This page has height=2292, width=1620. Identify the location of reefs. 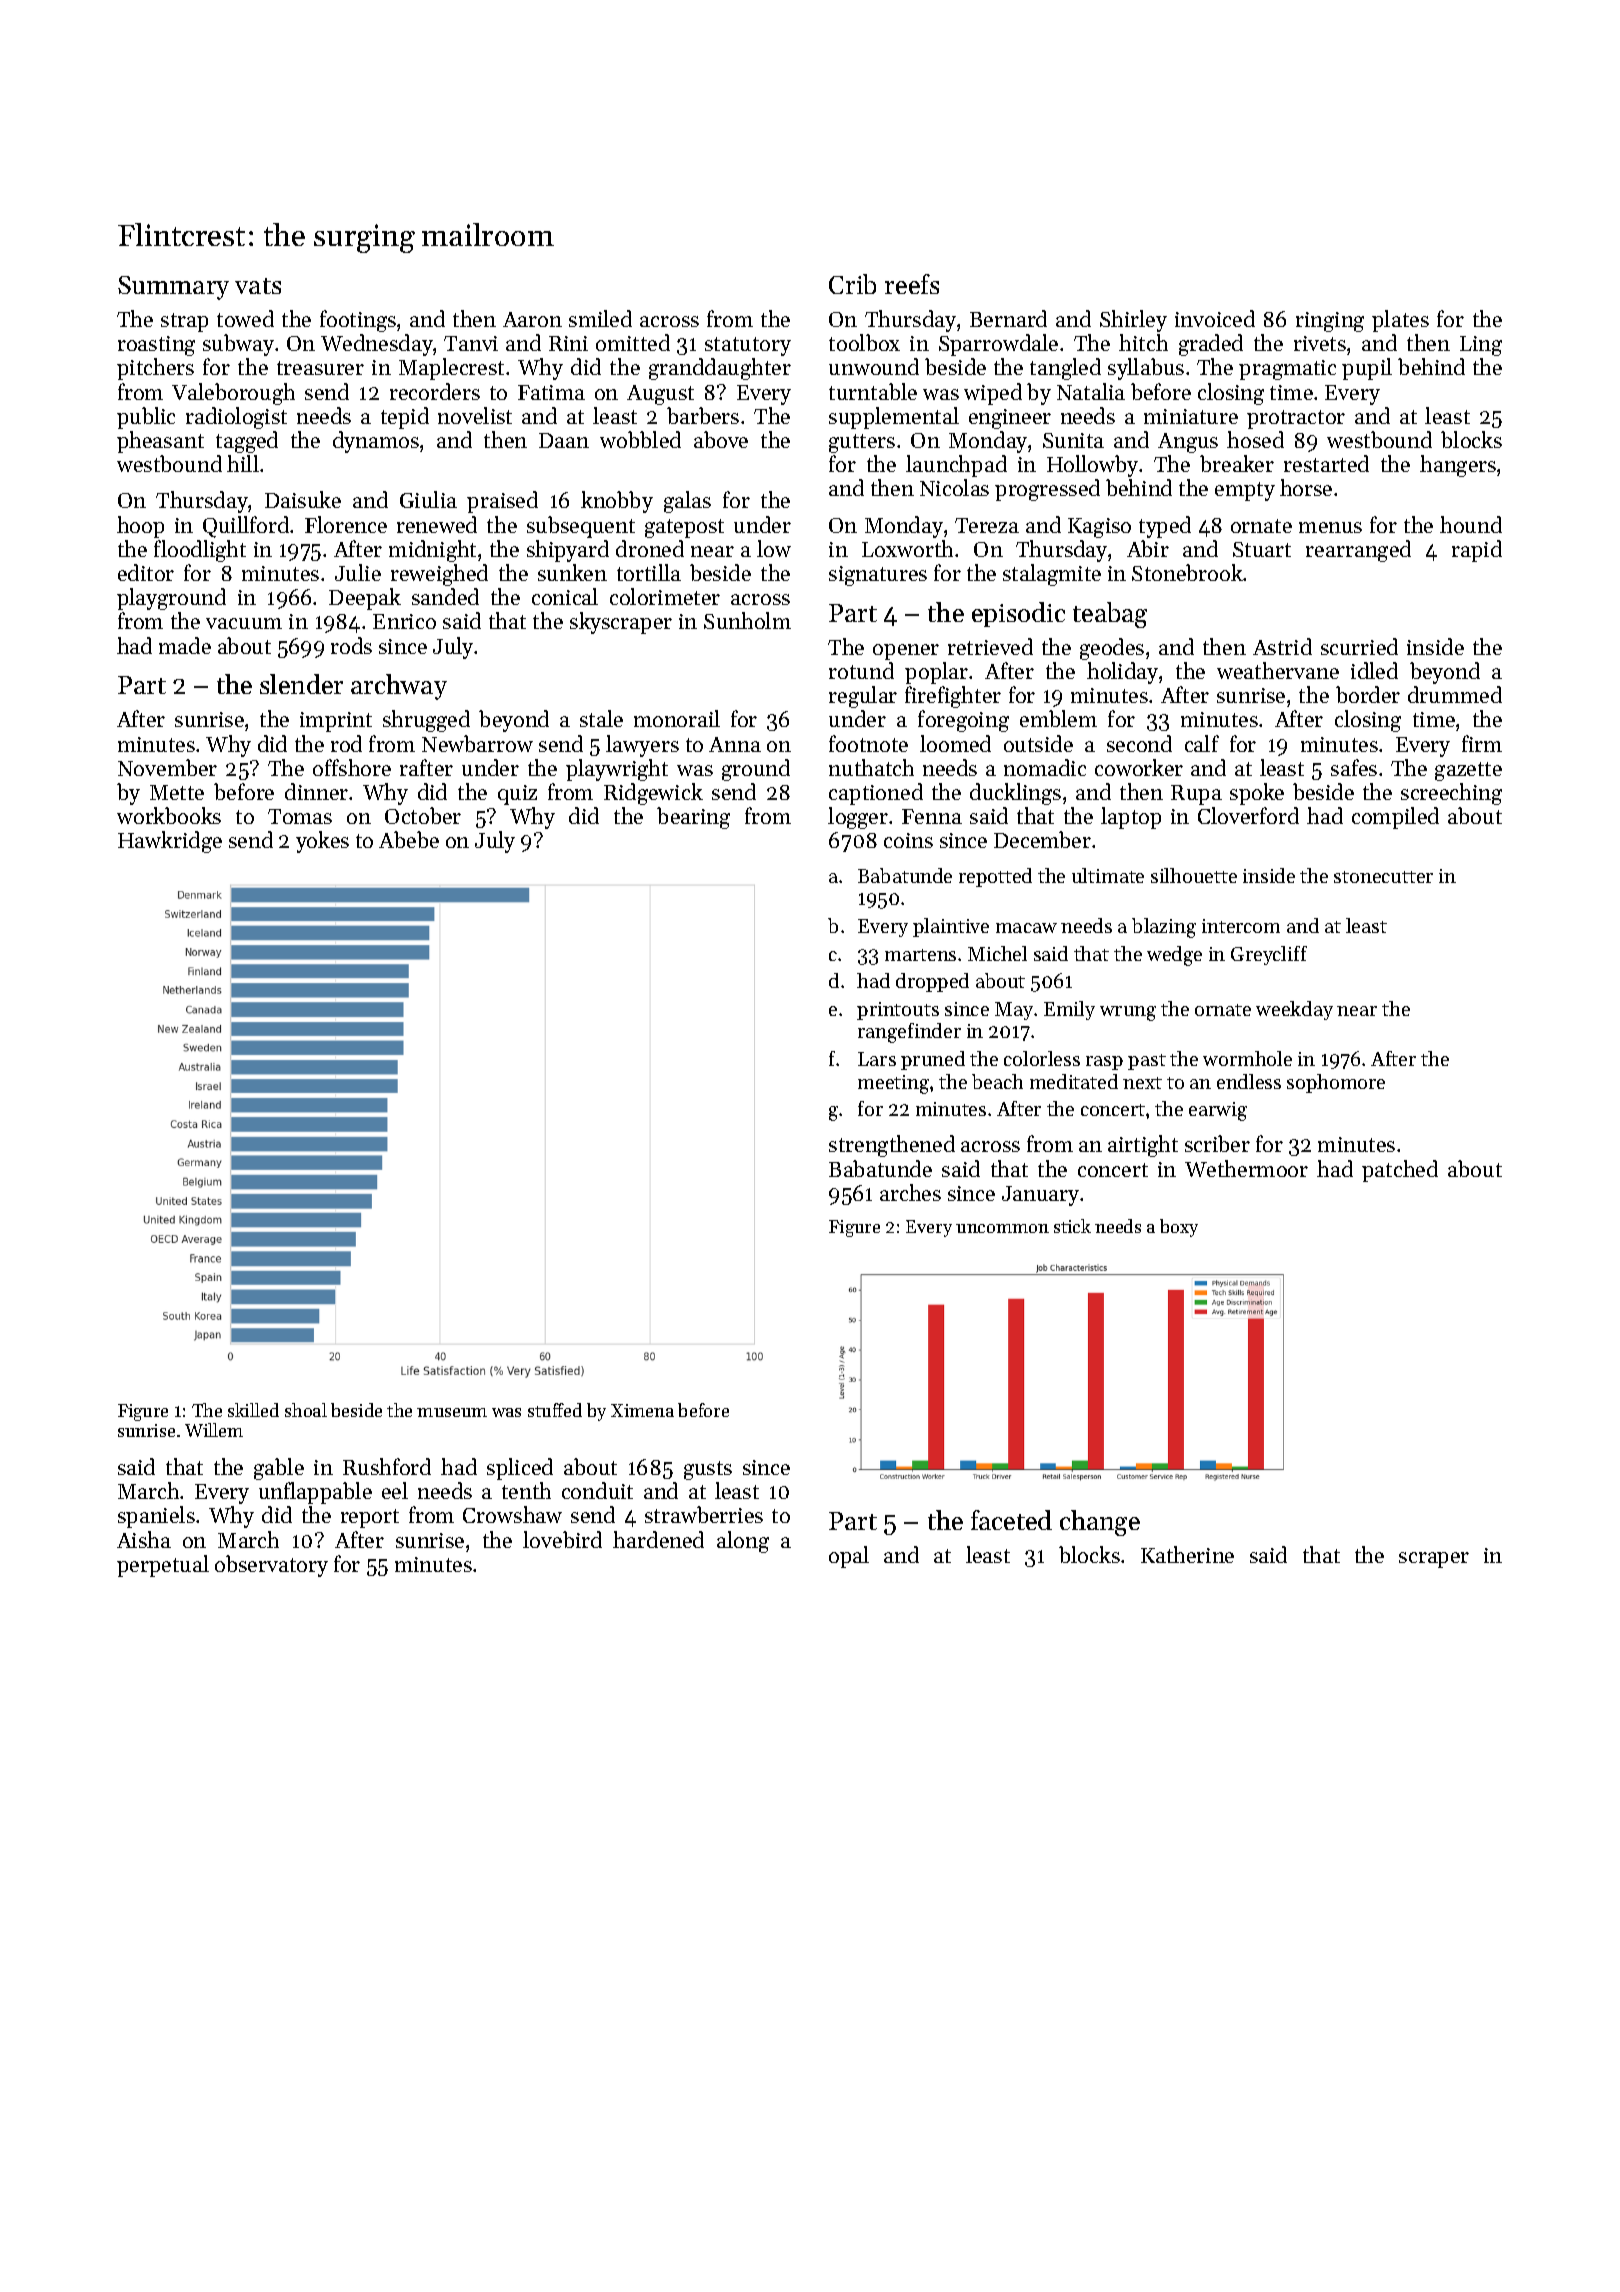
(912, 284).
